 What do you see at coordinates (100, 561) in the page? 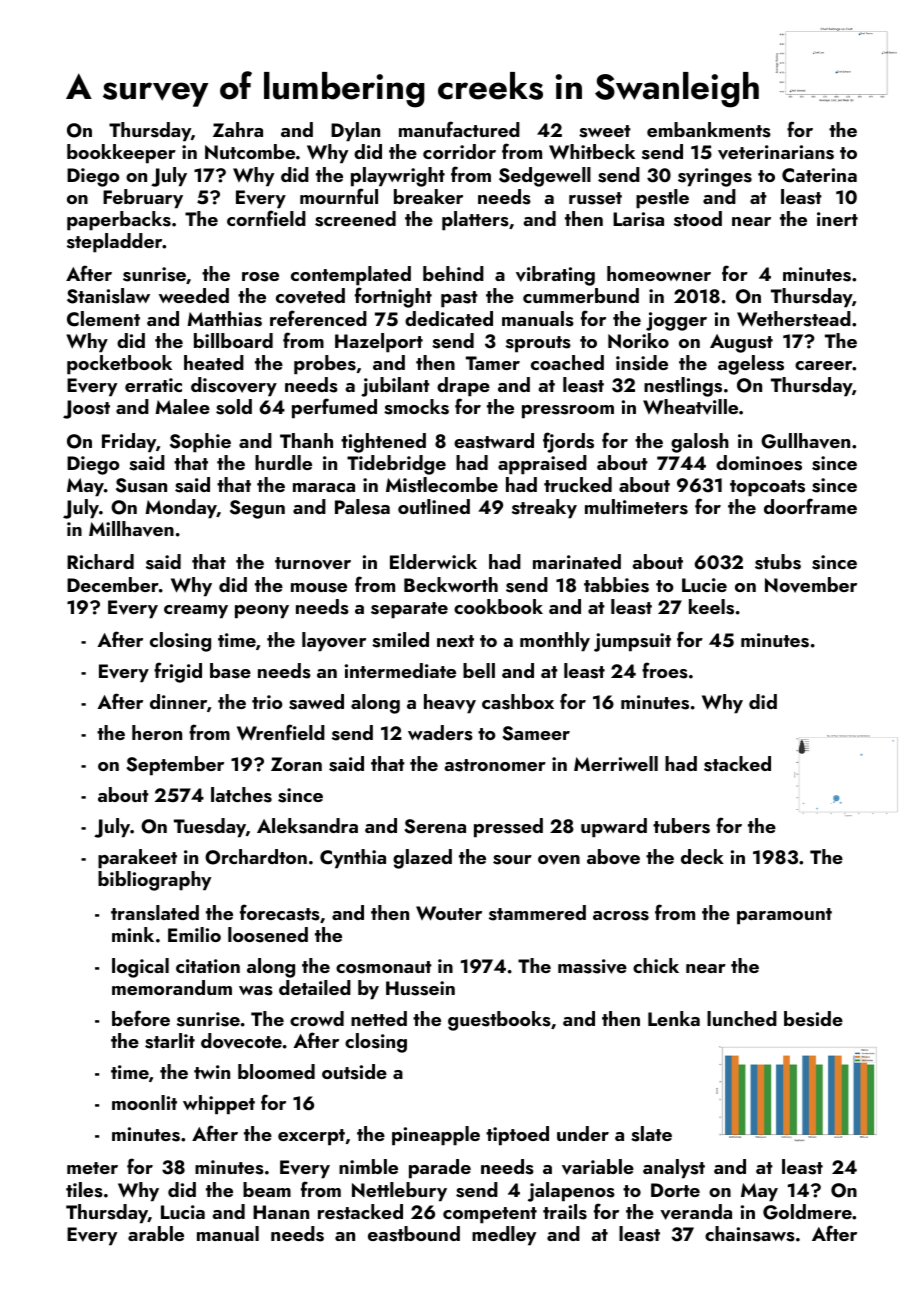
I see `Richard` at bounding box center [100, 561].
